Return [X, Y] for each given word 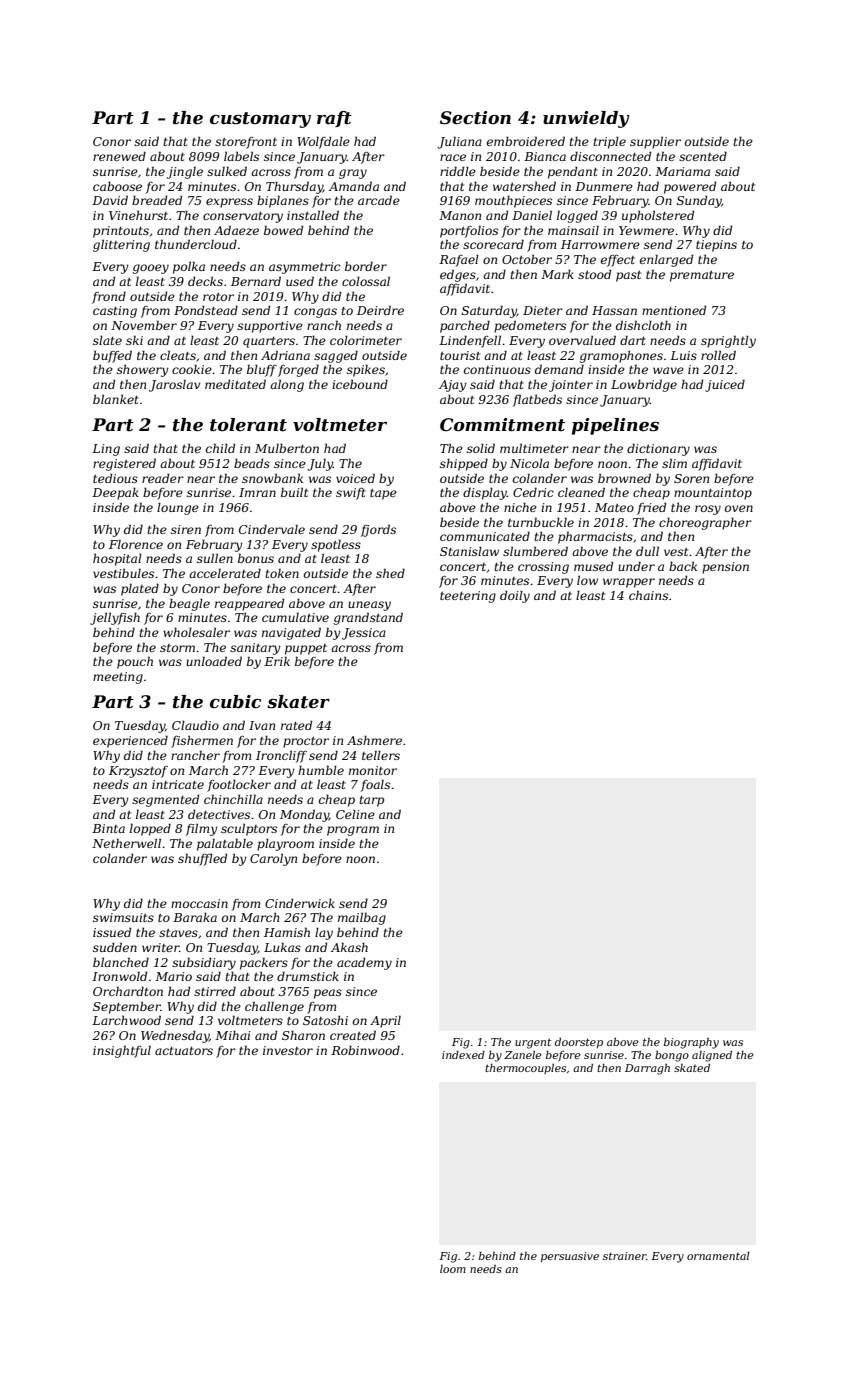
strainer [624, 1256]
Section [475, 118]
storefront [246, 143]
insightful [122, 1051]
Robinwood [365, 1050]
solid [481, 448]
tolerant [248, 425]
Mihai [233, 1035]
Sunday [699, 201]
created [353, 1035]
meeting [118, 678]
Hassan [614, 310]
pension [725, 568]
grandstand [368, 618]
